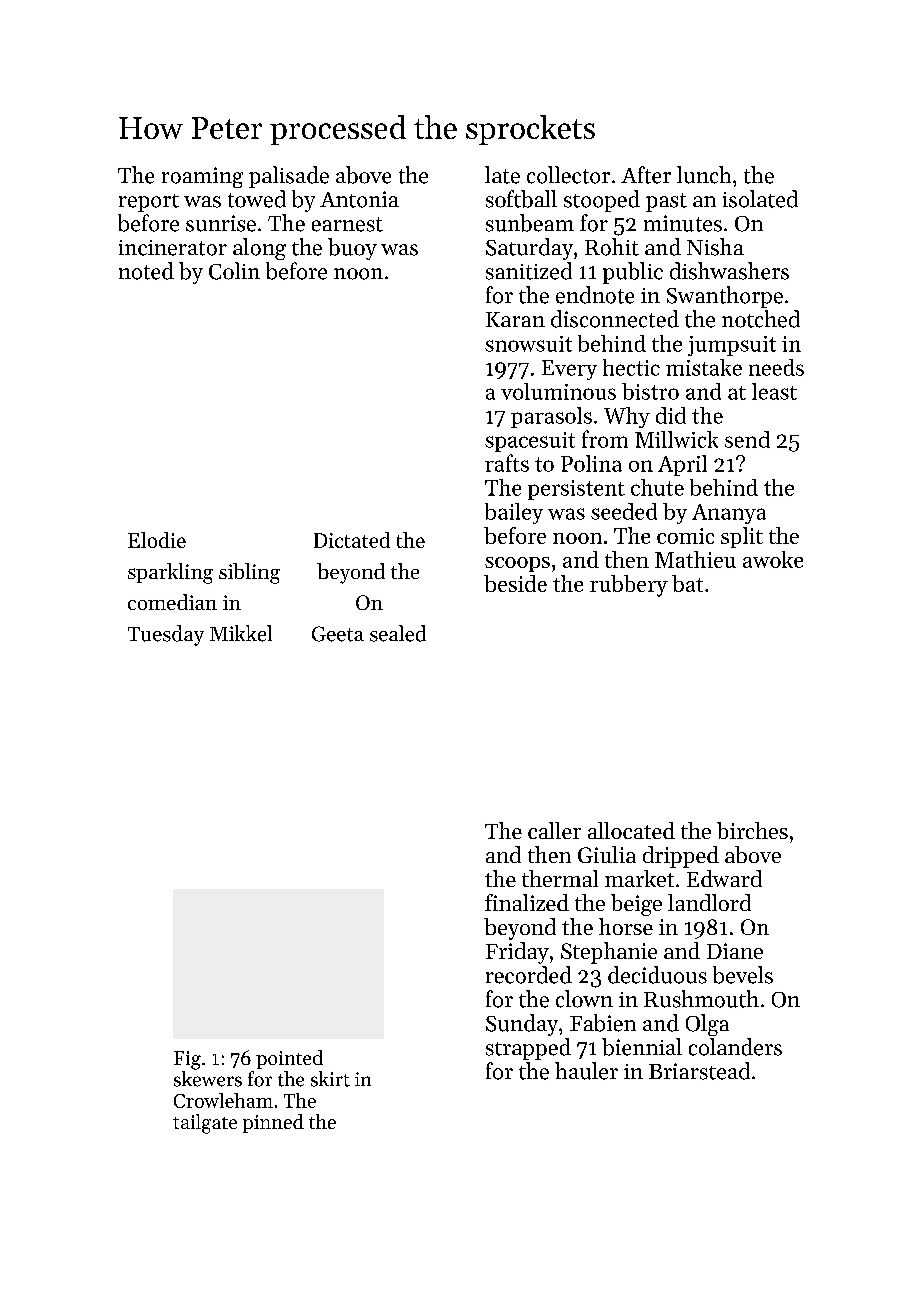 The height and width of the screenshot is (1314, 924). Describe the element at coordinates (157, 540) in the screenshot. I see `Elodie` at that location.
